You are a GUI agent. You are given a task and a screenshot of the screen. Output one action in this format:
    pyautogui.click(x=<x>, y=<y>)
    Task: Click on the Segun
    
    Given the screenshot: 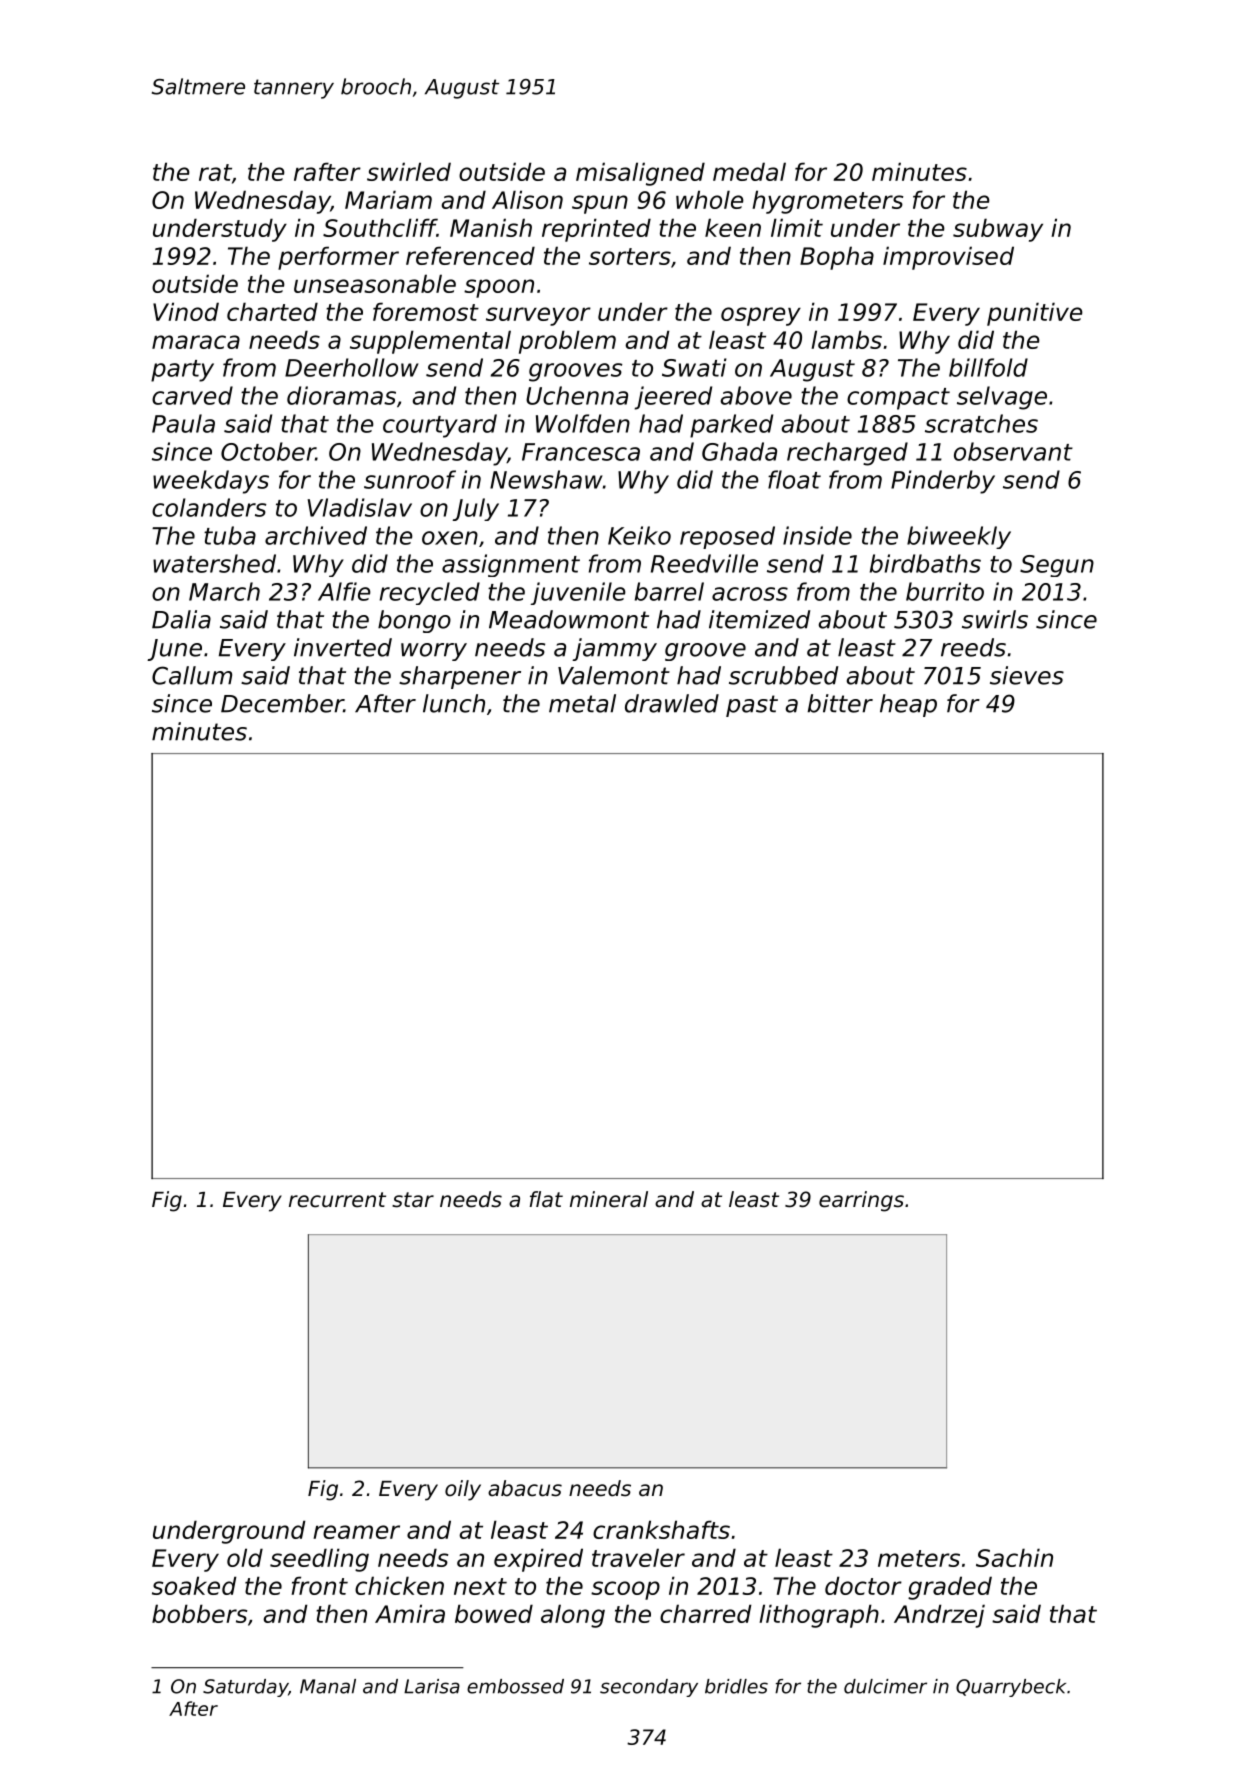 What is the action you would take?
    pyautogui.click(x=1057, y=566)
